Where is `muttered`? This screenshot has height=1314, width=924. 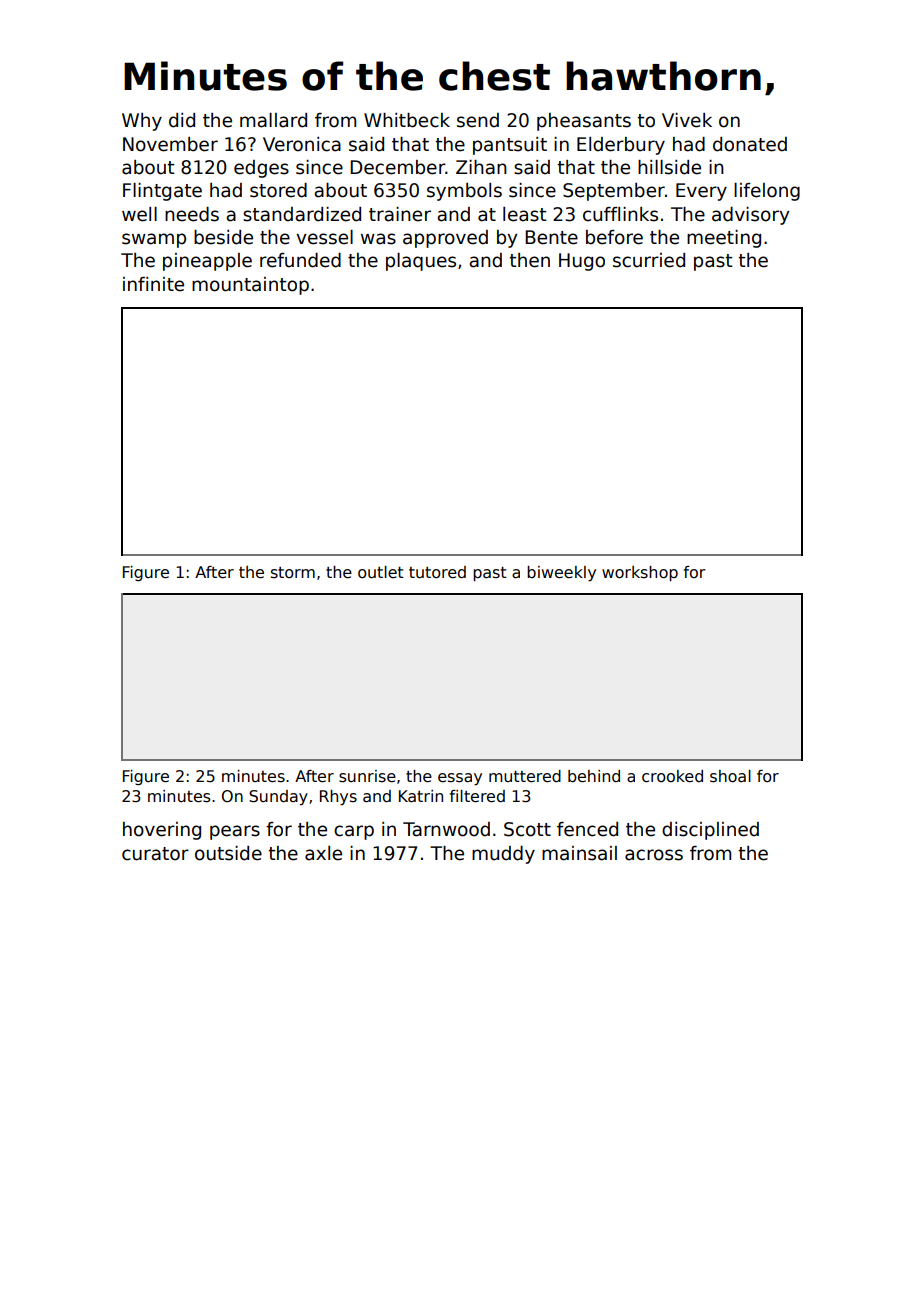
muttered is located at coordinates (525, 776).
